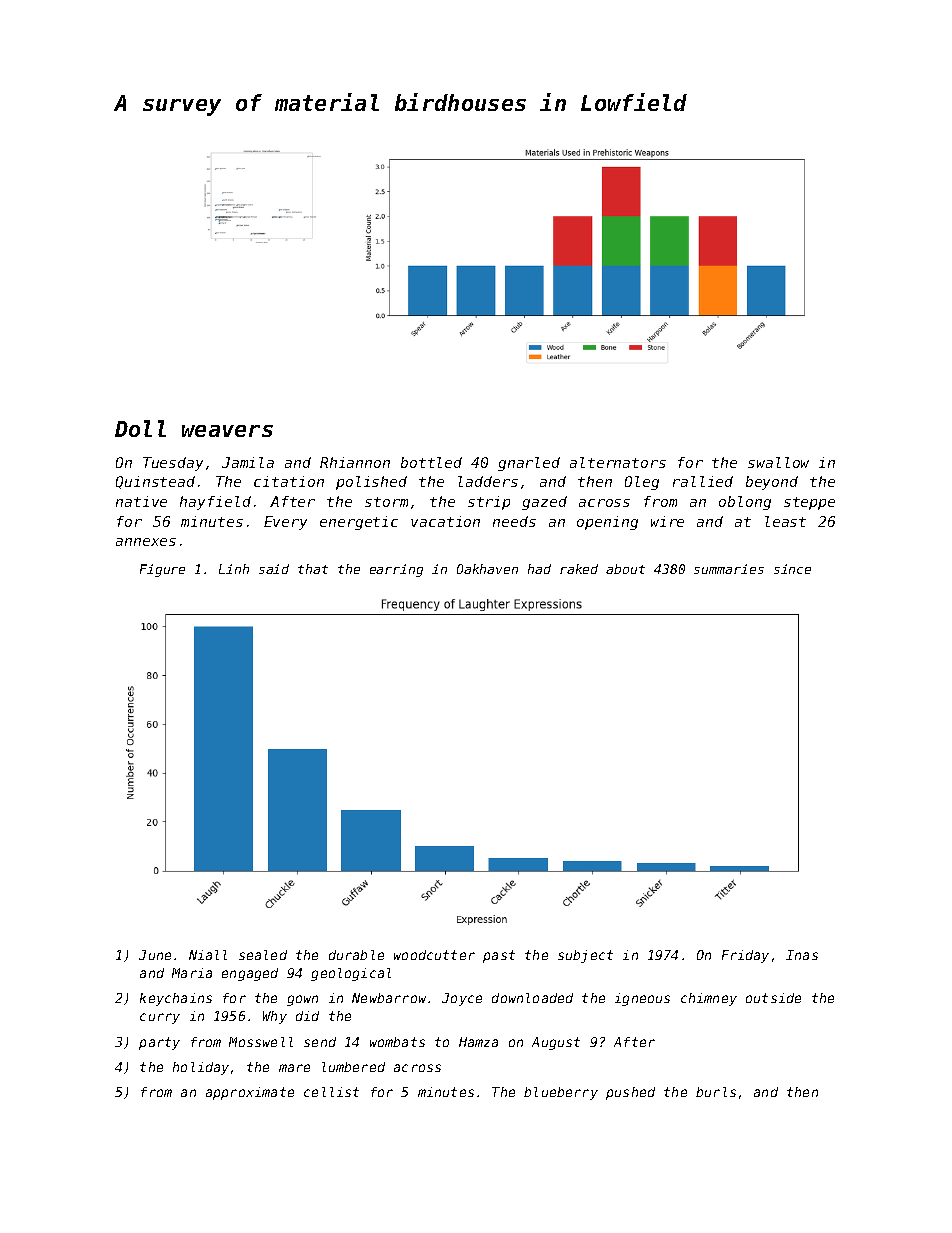  What do you see at coordinates (234, 569) in the page?
I see `Linh` at bounding box center [234, 569].
